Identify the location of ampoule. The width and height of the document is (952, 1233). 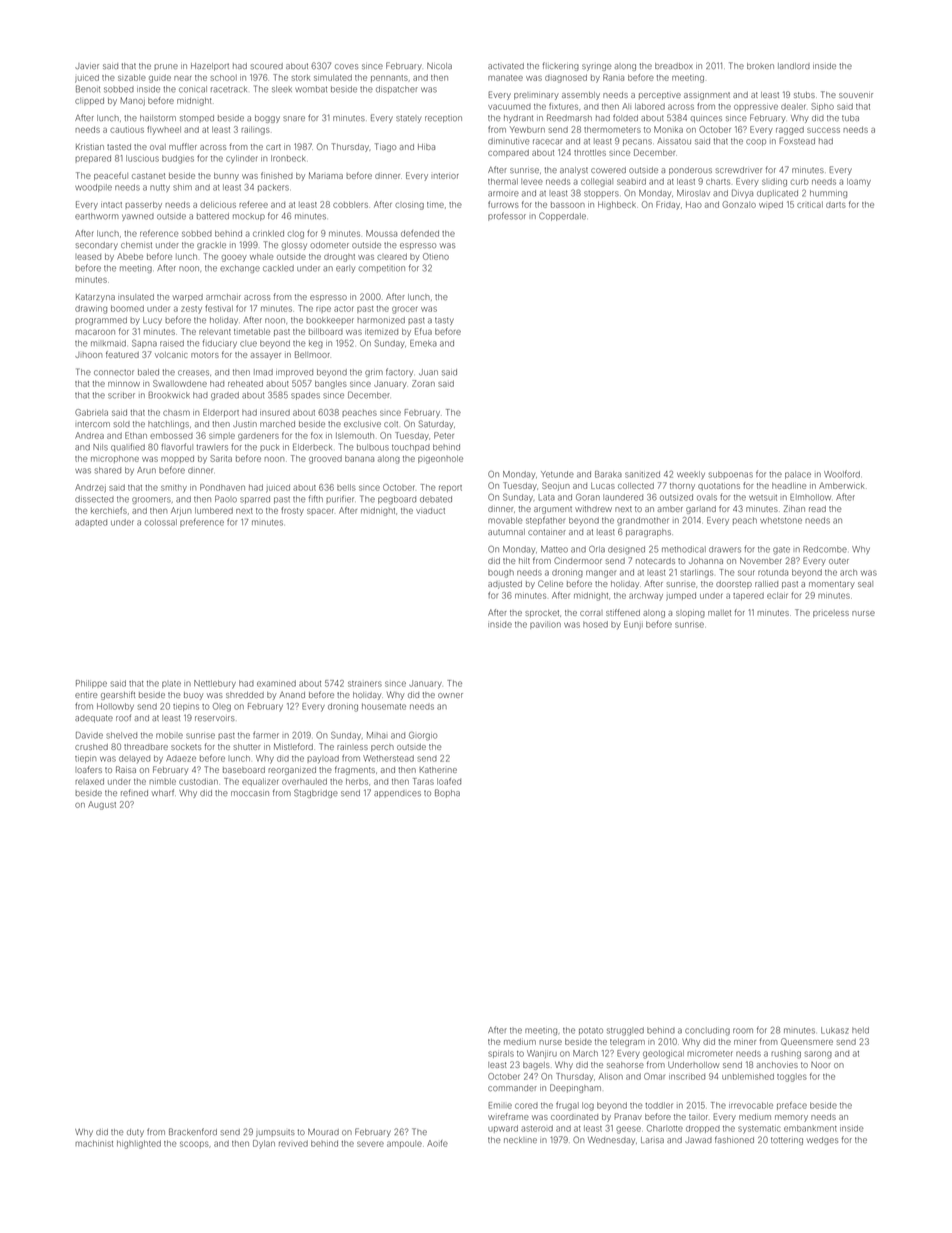
(404, 1144).
